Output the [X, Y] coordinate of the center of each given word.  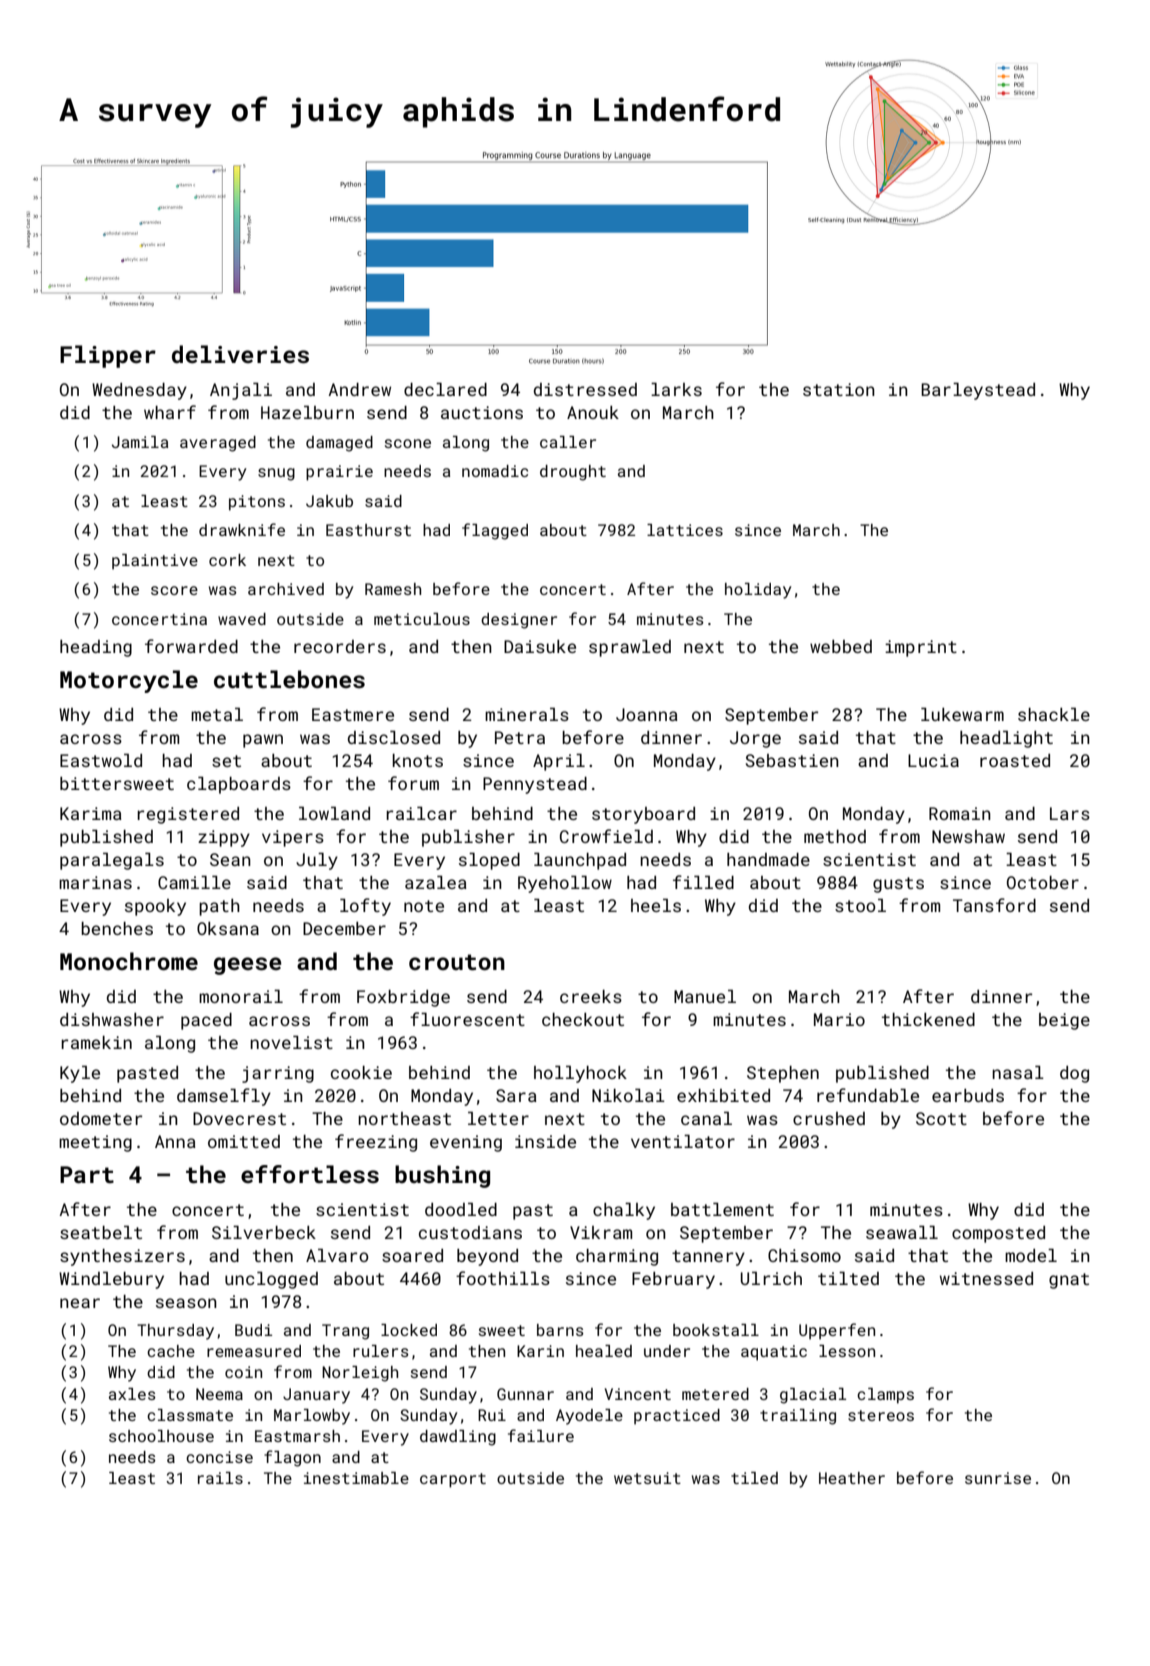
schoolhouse [161, 1436]
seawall [902, 1232]
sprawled [630, 648]
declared [445, 389]
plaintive [155, 562]
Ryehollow [565, 884]
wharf [170, 412]
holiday [758, 591]
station [839, 389]
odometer [101, 1118]
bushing [442, 1176]
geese [247, 966]
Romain [960, 813]
